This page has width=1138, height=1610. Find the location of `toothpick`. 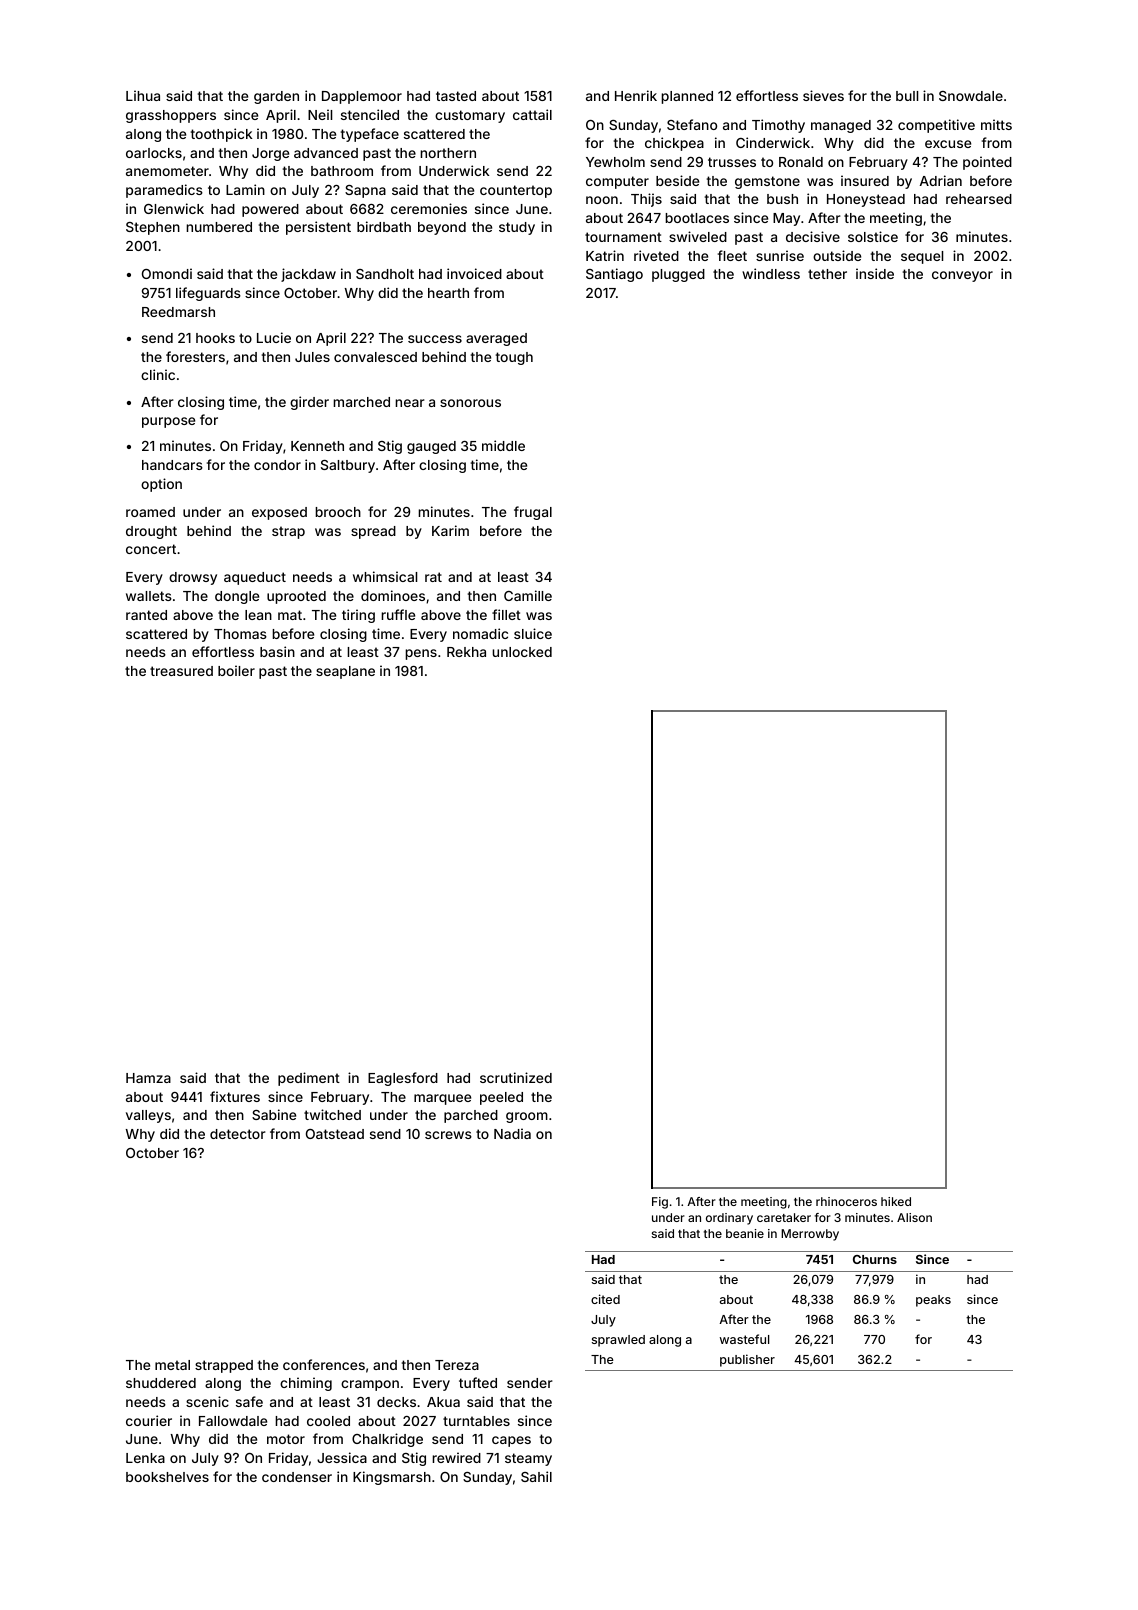

toothpick is located at coordinates (221, 135).
